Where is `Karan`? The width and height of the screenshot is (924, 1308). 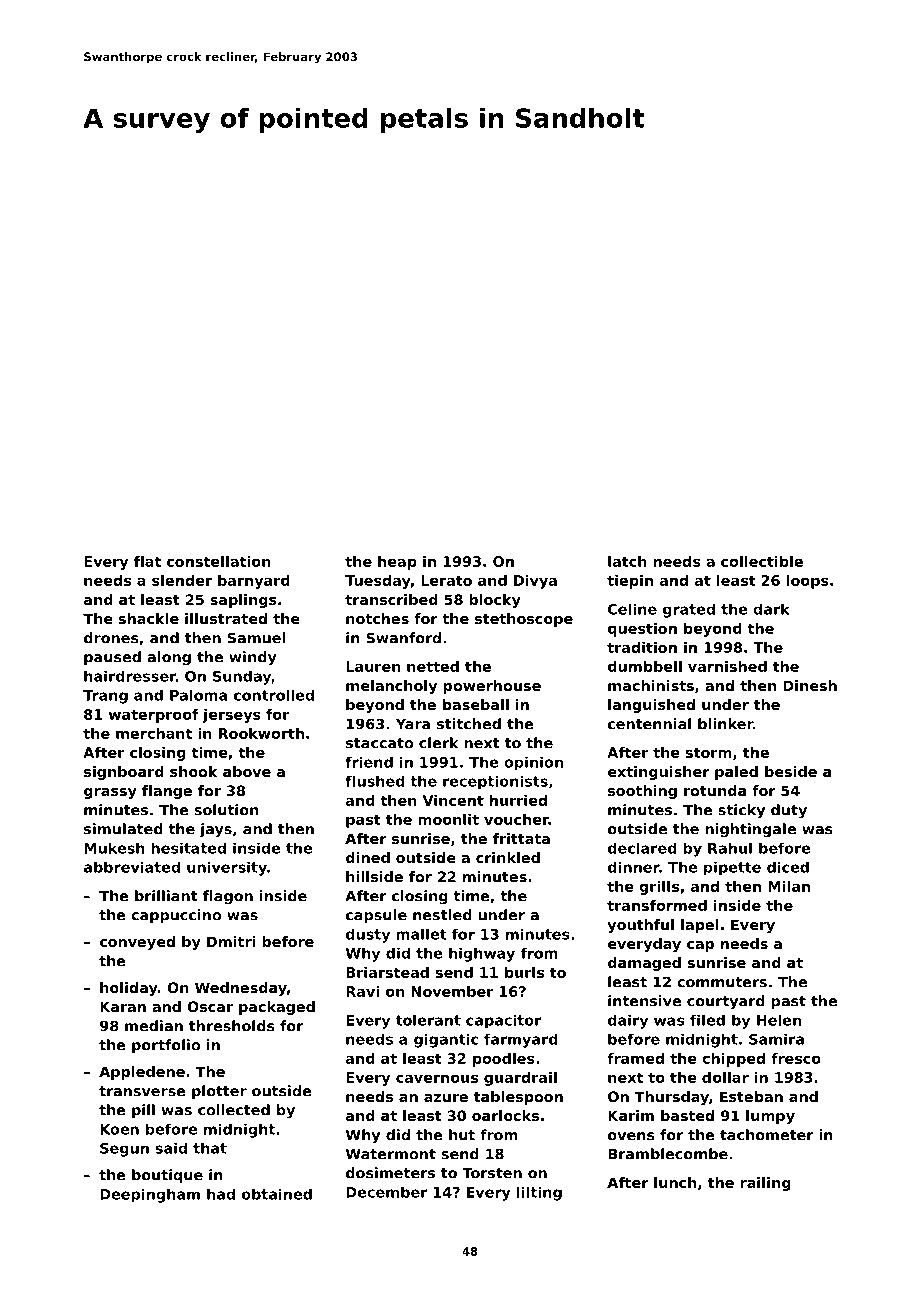
Karan is located at coordinates (123, 1006).
